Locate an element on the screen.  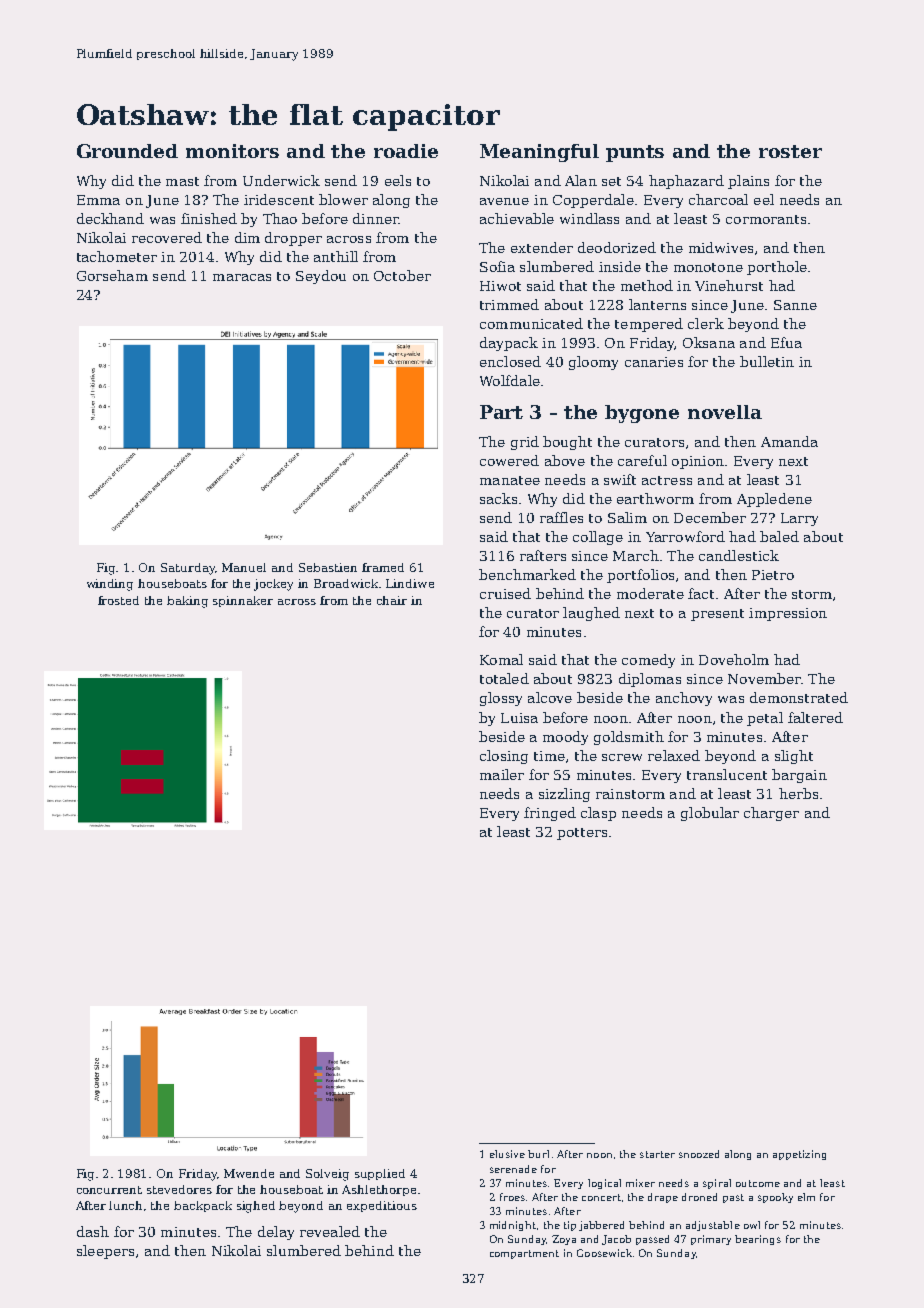
Grounded is located at coordinates (127, 151).
